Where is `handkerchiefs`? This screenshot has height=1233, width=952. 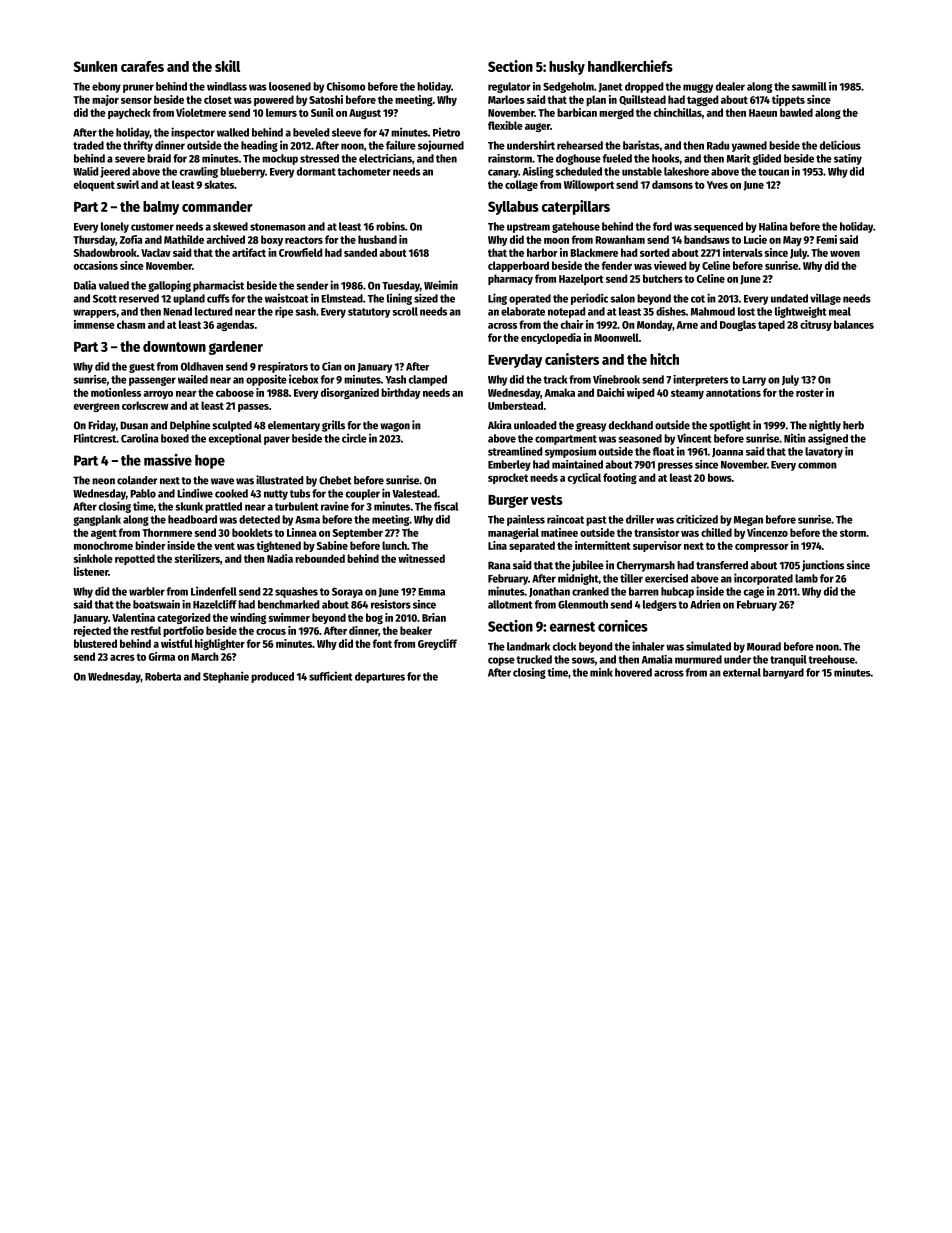 handkerchiefs is located at coordinates (630, 66).
